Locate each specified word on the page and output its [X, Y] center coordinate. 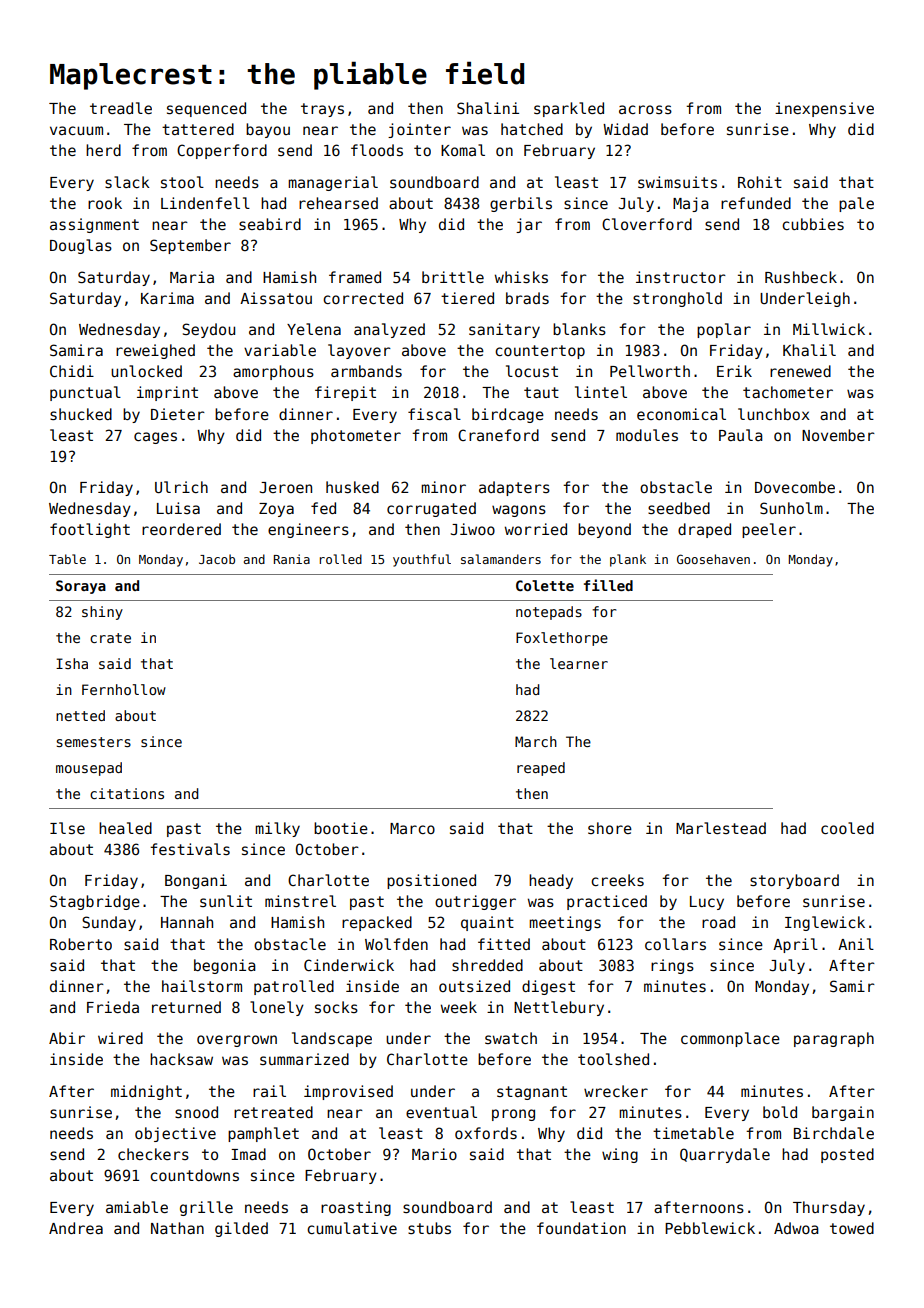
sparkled [569, 109]
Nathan [177, 1228]
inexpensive [824, 109]
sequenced [206, 109]
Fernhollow [124, 689]
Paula [741, 435]
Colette [545, 585]
